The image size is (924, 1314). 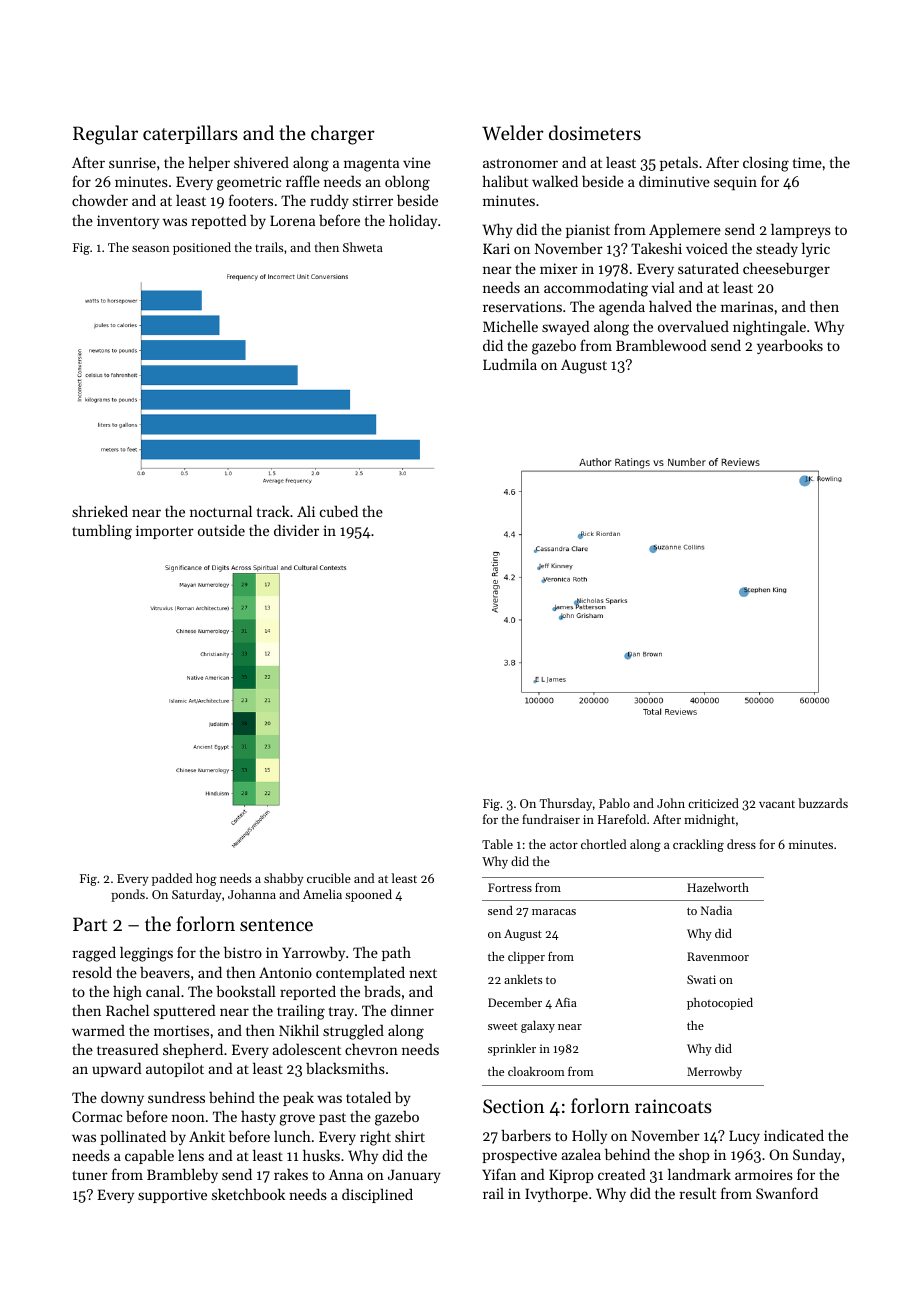 I want to click on helper, so click(x=209, y=163).
